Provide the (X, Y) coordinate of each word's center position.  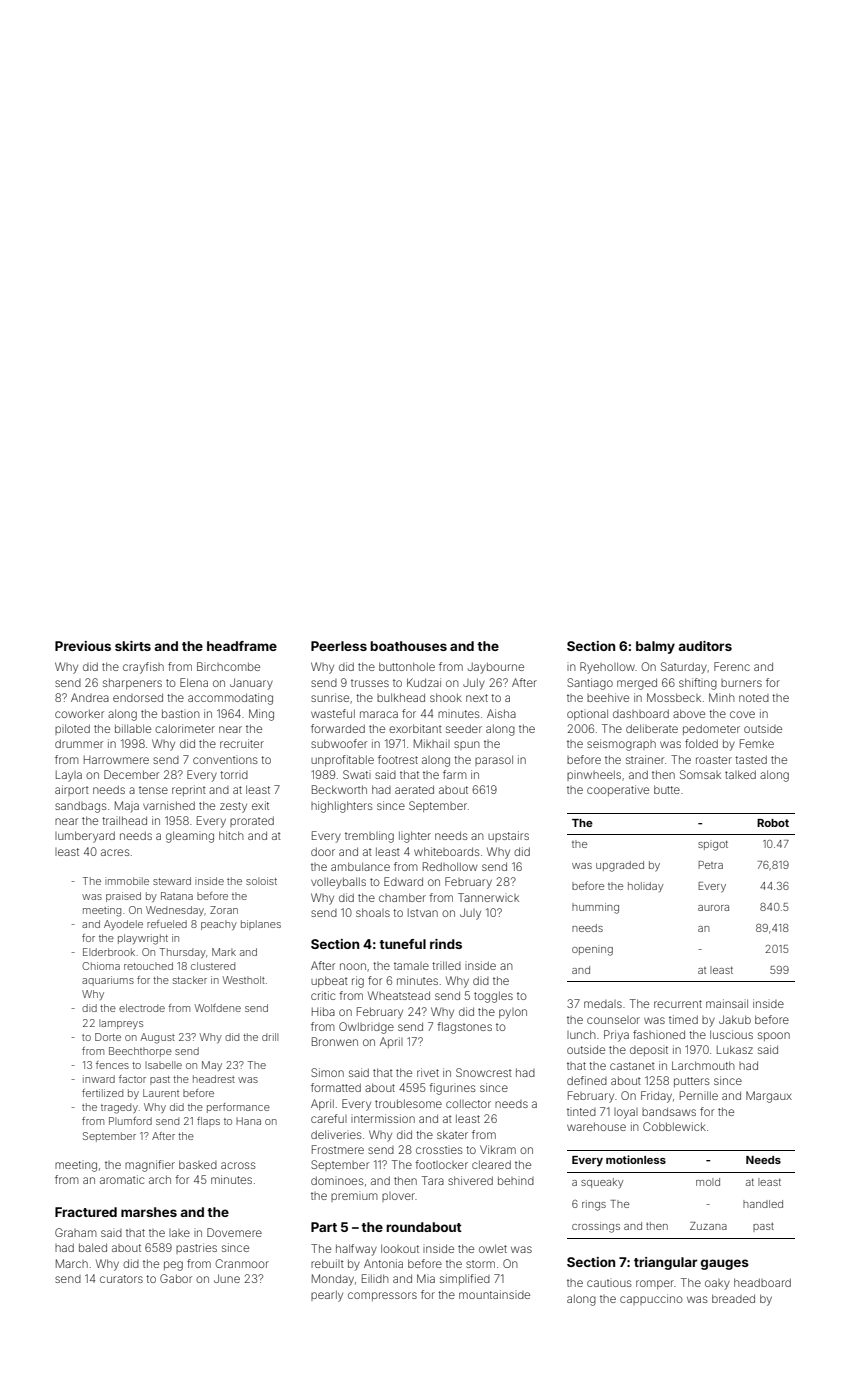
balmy (655, 647)
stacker (190, 980)
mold (708, 1182)
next (477, 698)
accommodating (230, 699)
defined (587, 1080)
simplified (465, 1279)
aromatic (122, 1179)
